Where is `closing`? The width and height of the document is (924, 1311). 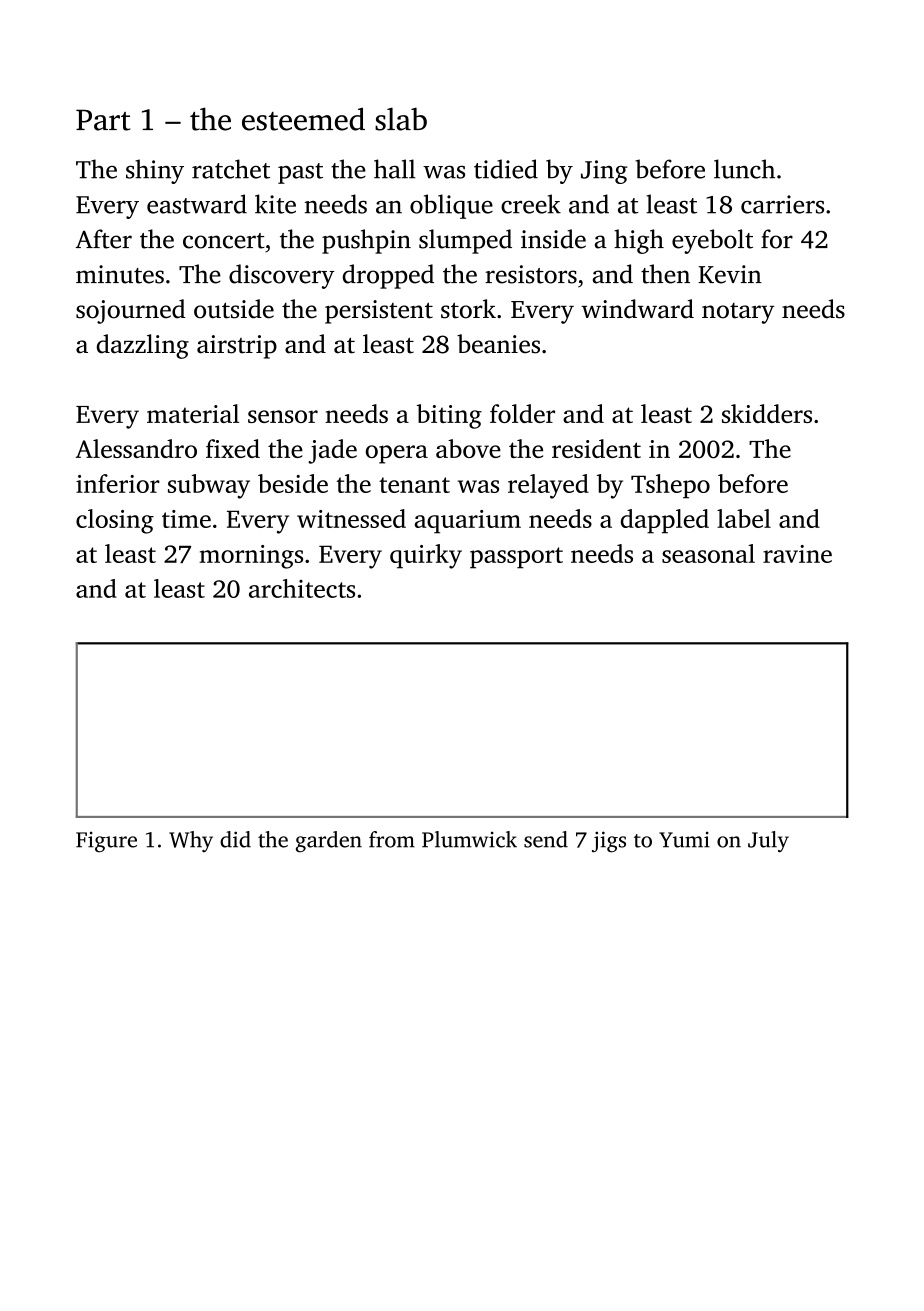
closing is located at coordinates (115, 521).
